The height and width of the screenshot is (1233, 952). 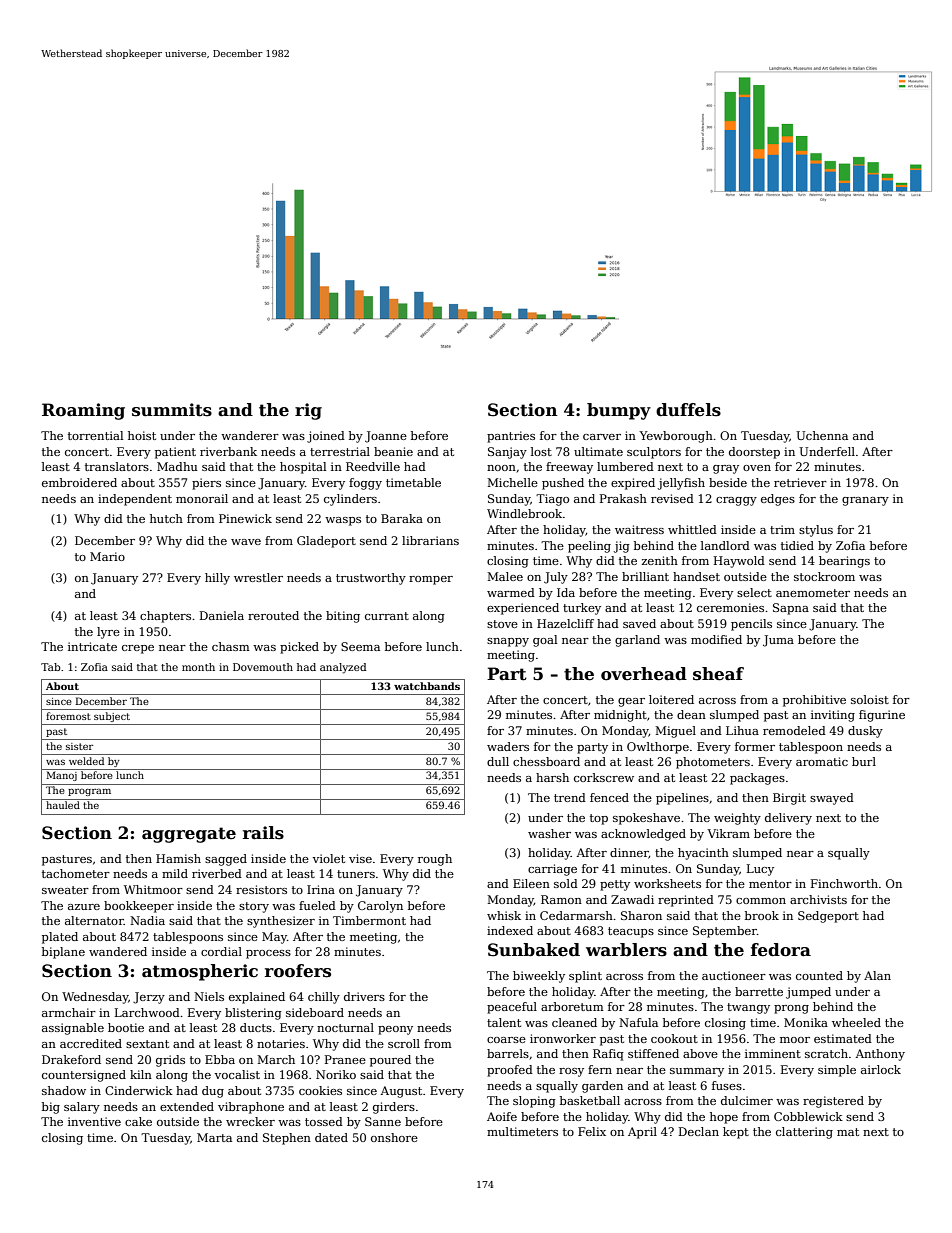 I want to click on intricate, so click(x=92, y=646).
